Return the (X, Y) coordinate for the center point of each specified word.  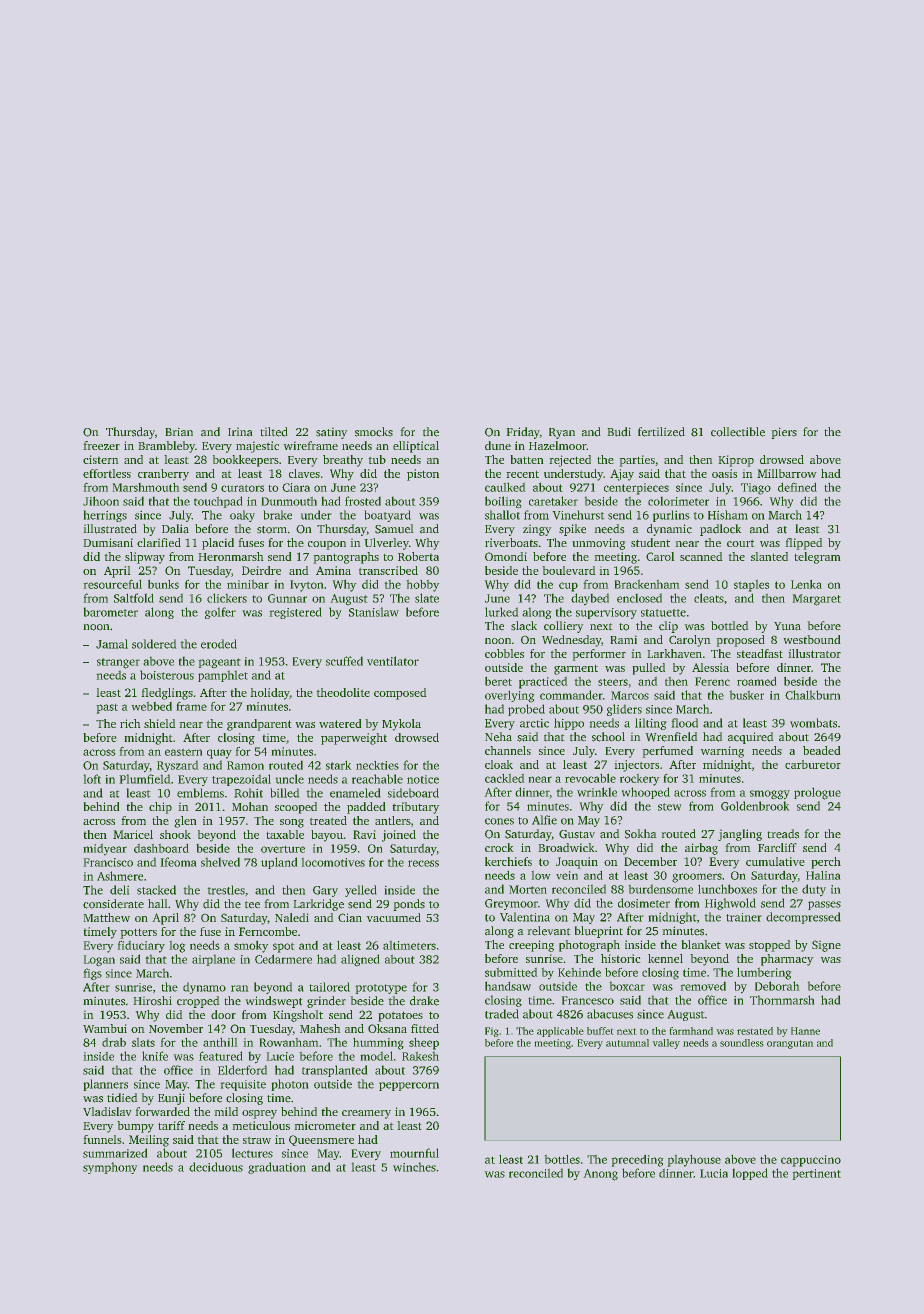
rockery (640, 779)
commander (571, 695)
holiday (270, 694)
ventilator (393, 661)
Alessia (710, 667)
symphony (110, 1168)
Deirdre (261, 570)
